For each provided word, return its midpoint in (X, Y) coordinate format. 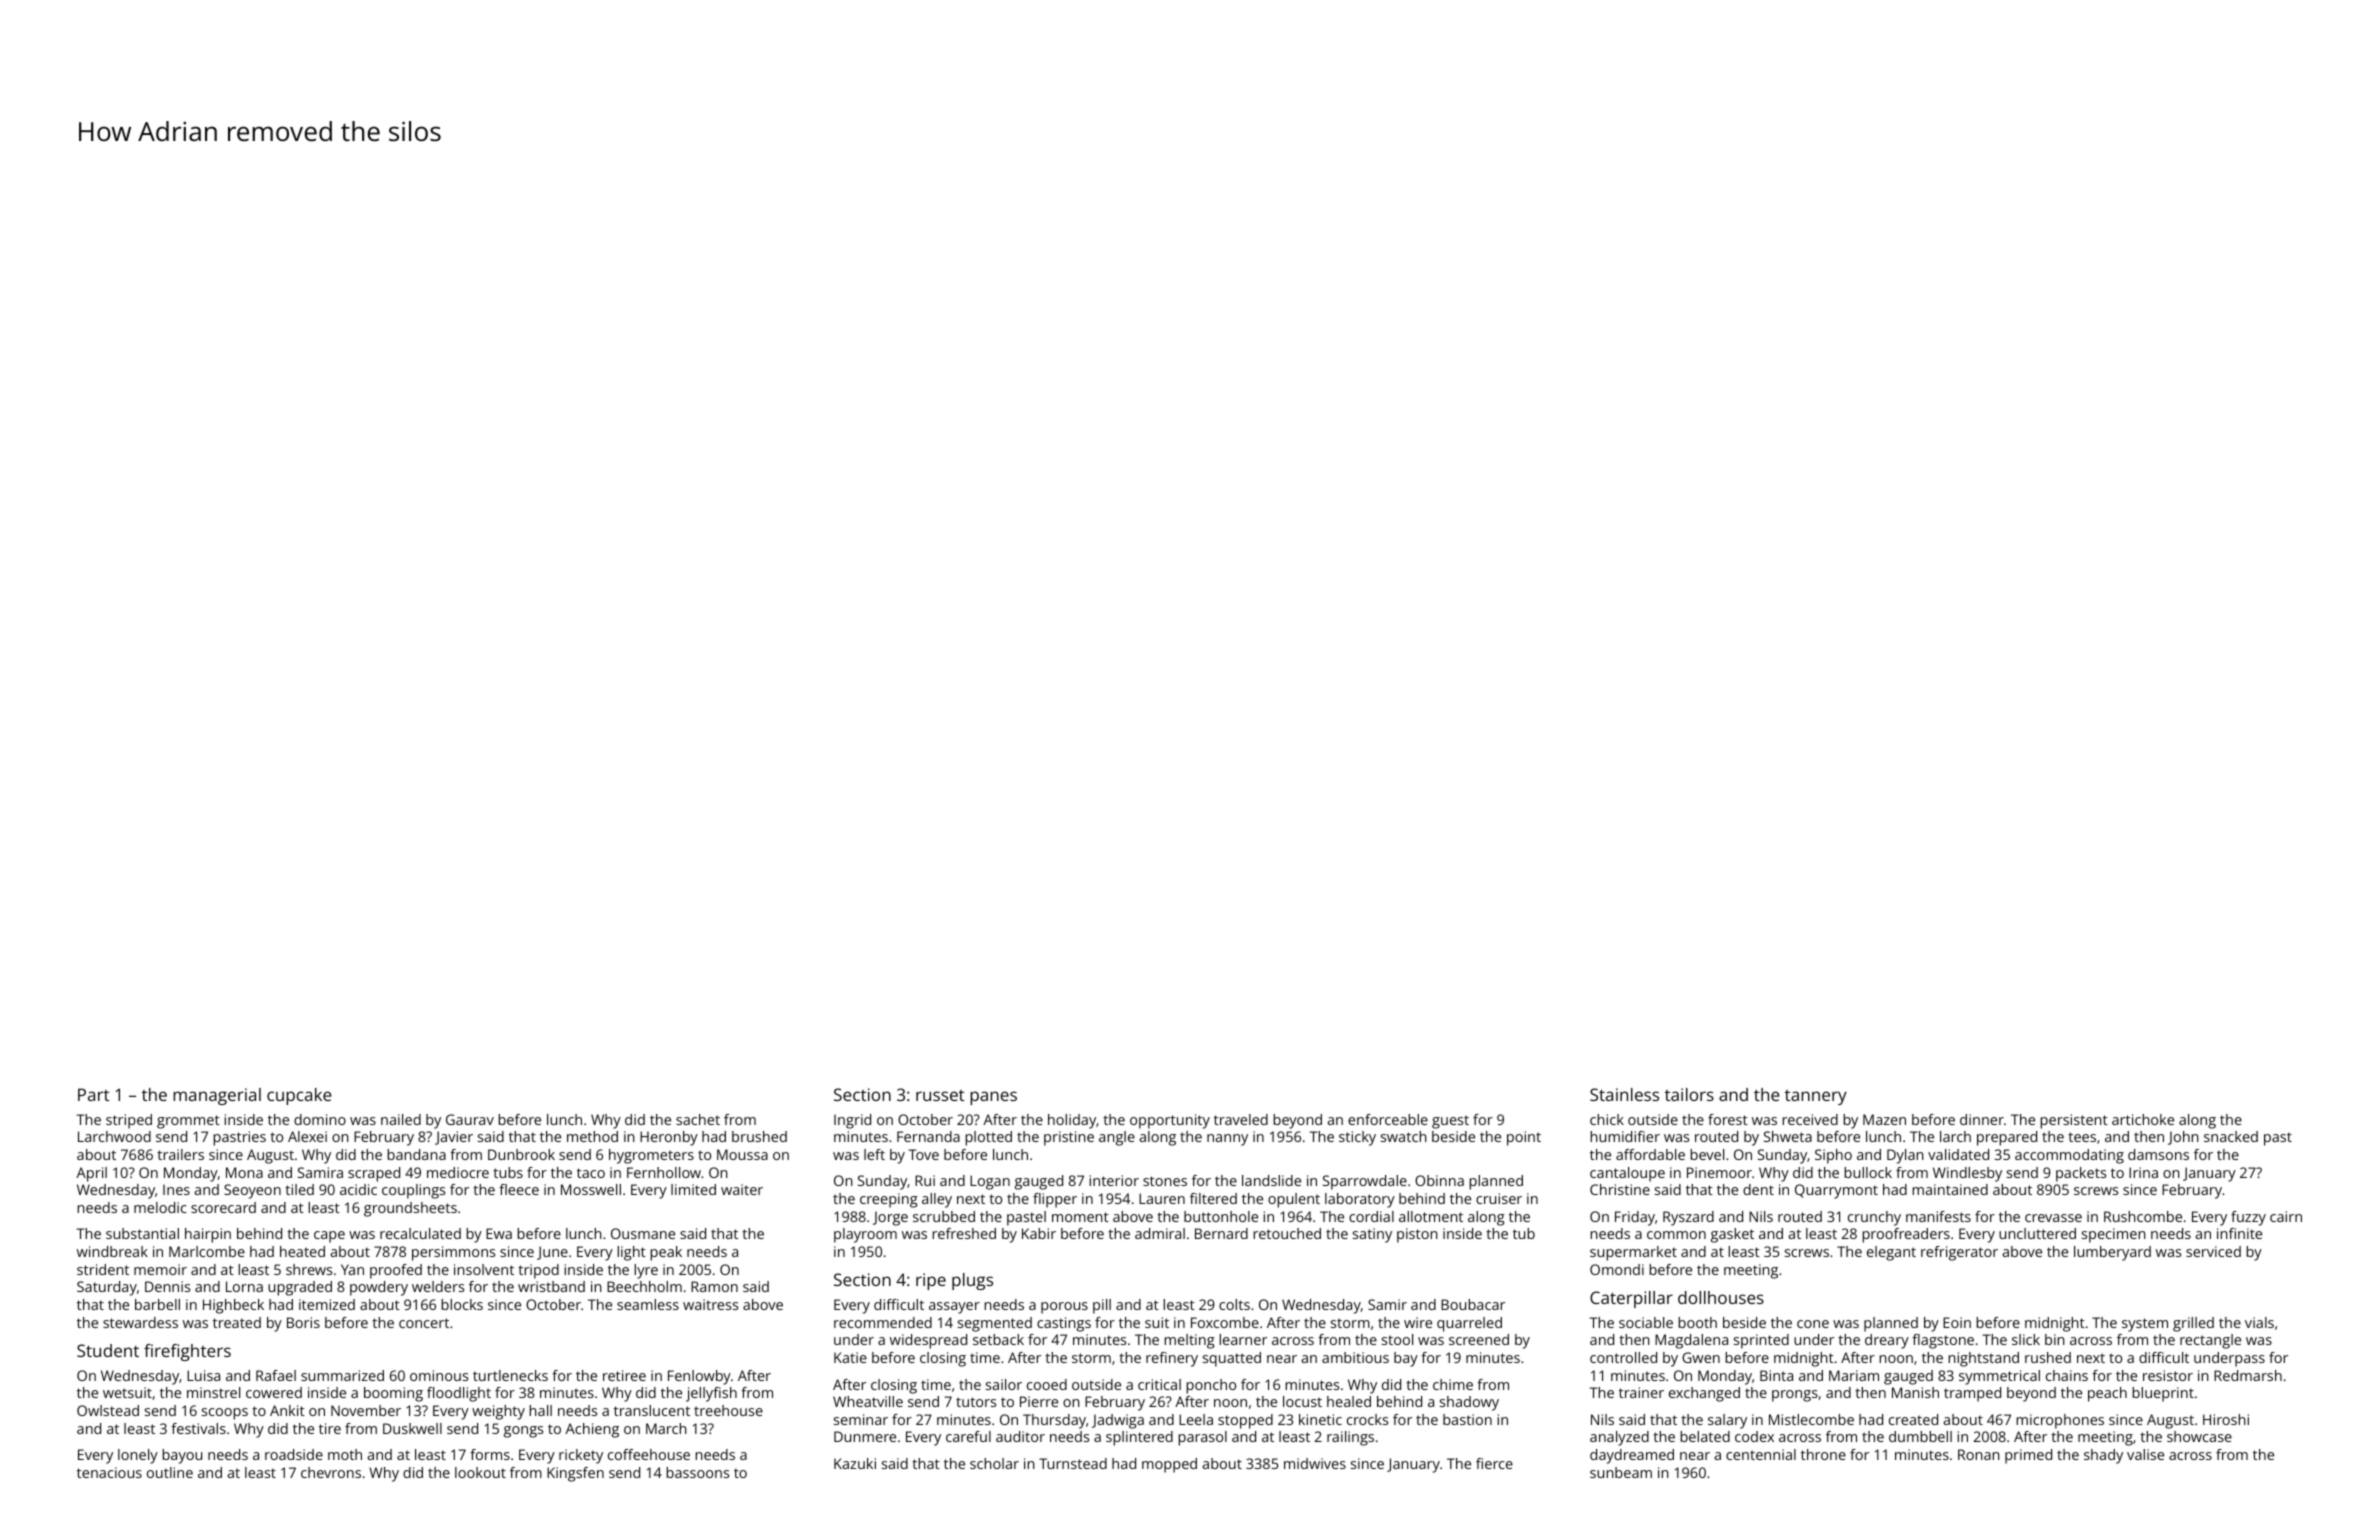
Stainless (1624, 1094)
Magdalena (1691, 1341)
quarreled (1469, 1324)
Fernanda (928, 1136)
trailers (180, 1154)
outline (170, 1472)
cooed (1047, 1384)
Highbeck (233, 1306)
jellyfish (711, 1394)
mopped (1169, 1465)
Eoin (1957, 1322)
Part (93, 1094)
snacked (2231, 1136)
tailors (1689, 1094)
